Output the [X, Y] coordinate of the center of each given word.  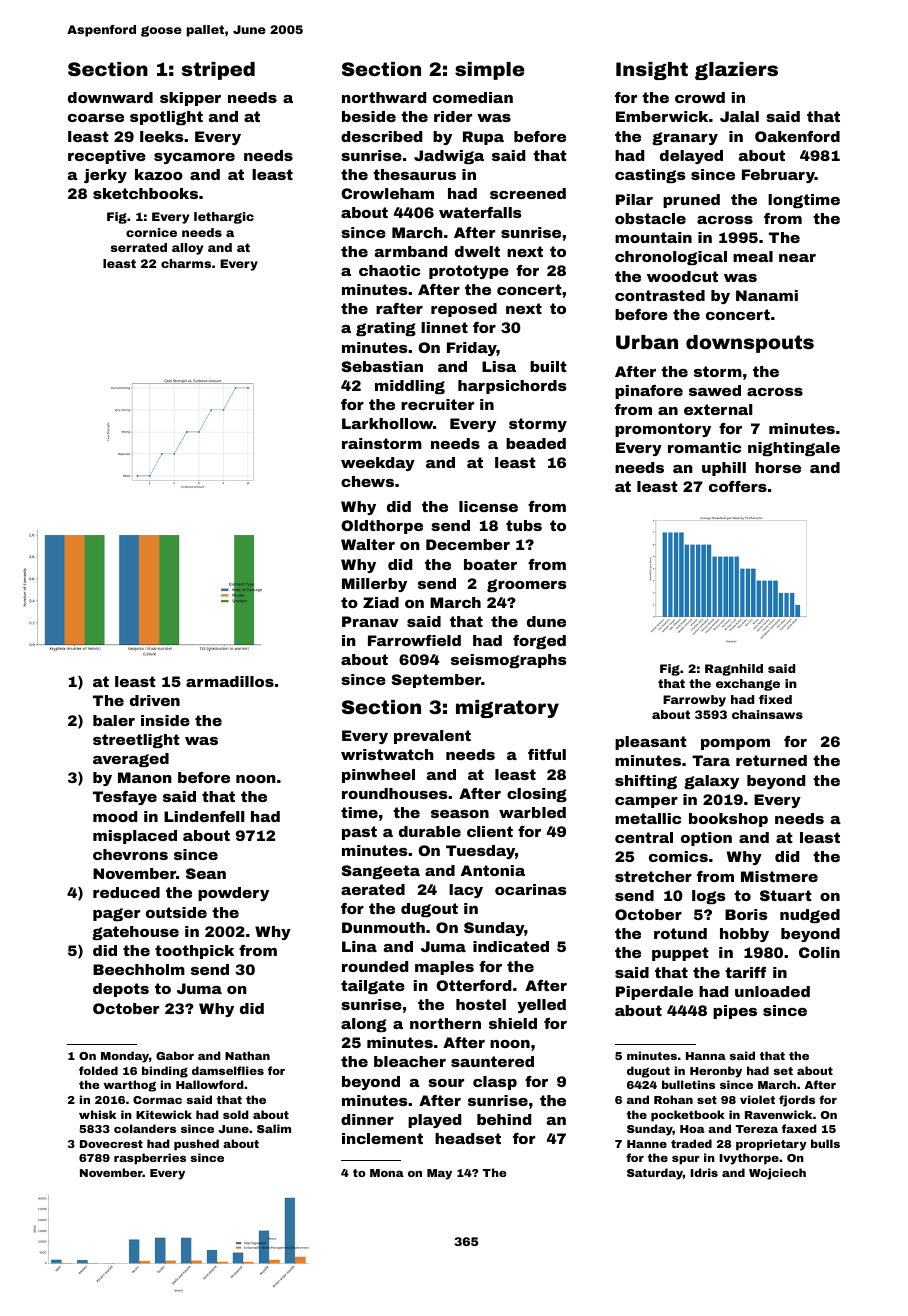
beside [369, 116]
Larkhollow [387, 423]
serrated [139, 247]
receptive [107, 157]
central [644, 837]
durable [430, 831]
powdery [233, 894]
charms [186, 263]
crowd [700, 97]
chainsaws [767, 714]
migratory [507, 709]
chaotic [389, 270]
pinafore [649, 392]
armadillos [230, 681]
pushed [196, 1145]
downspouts [750, 344]
